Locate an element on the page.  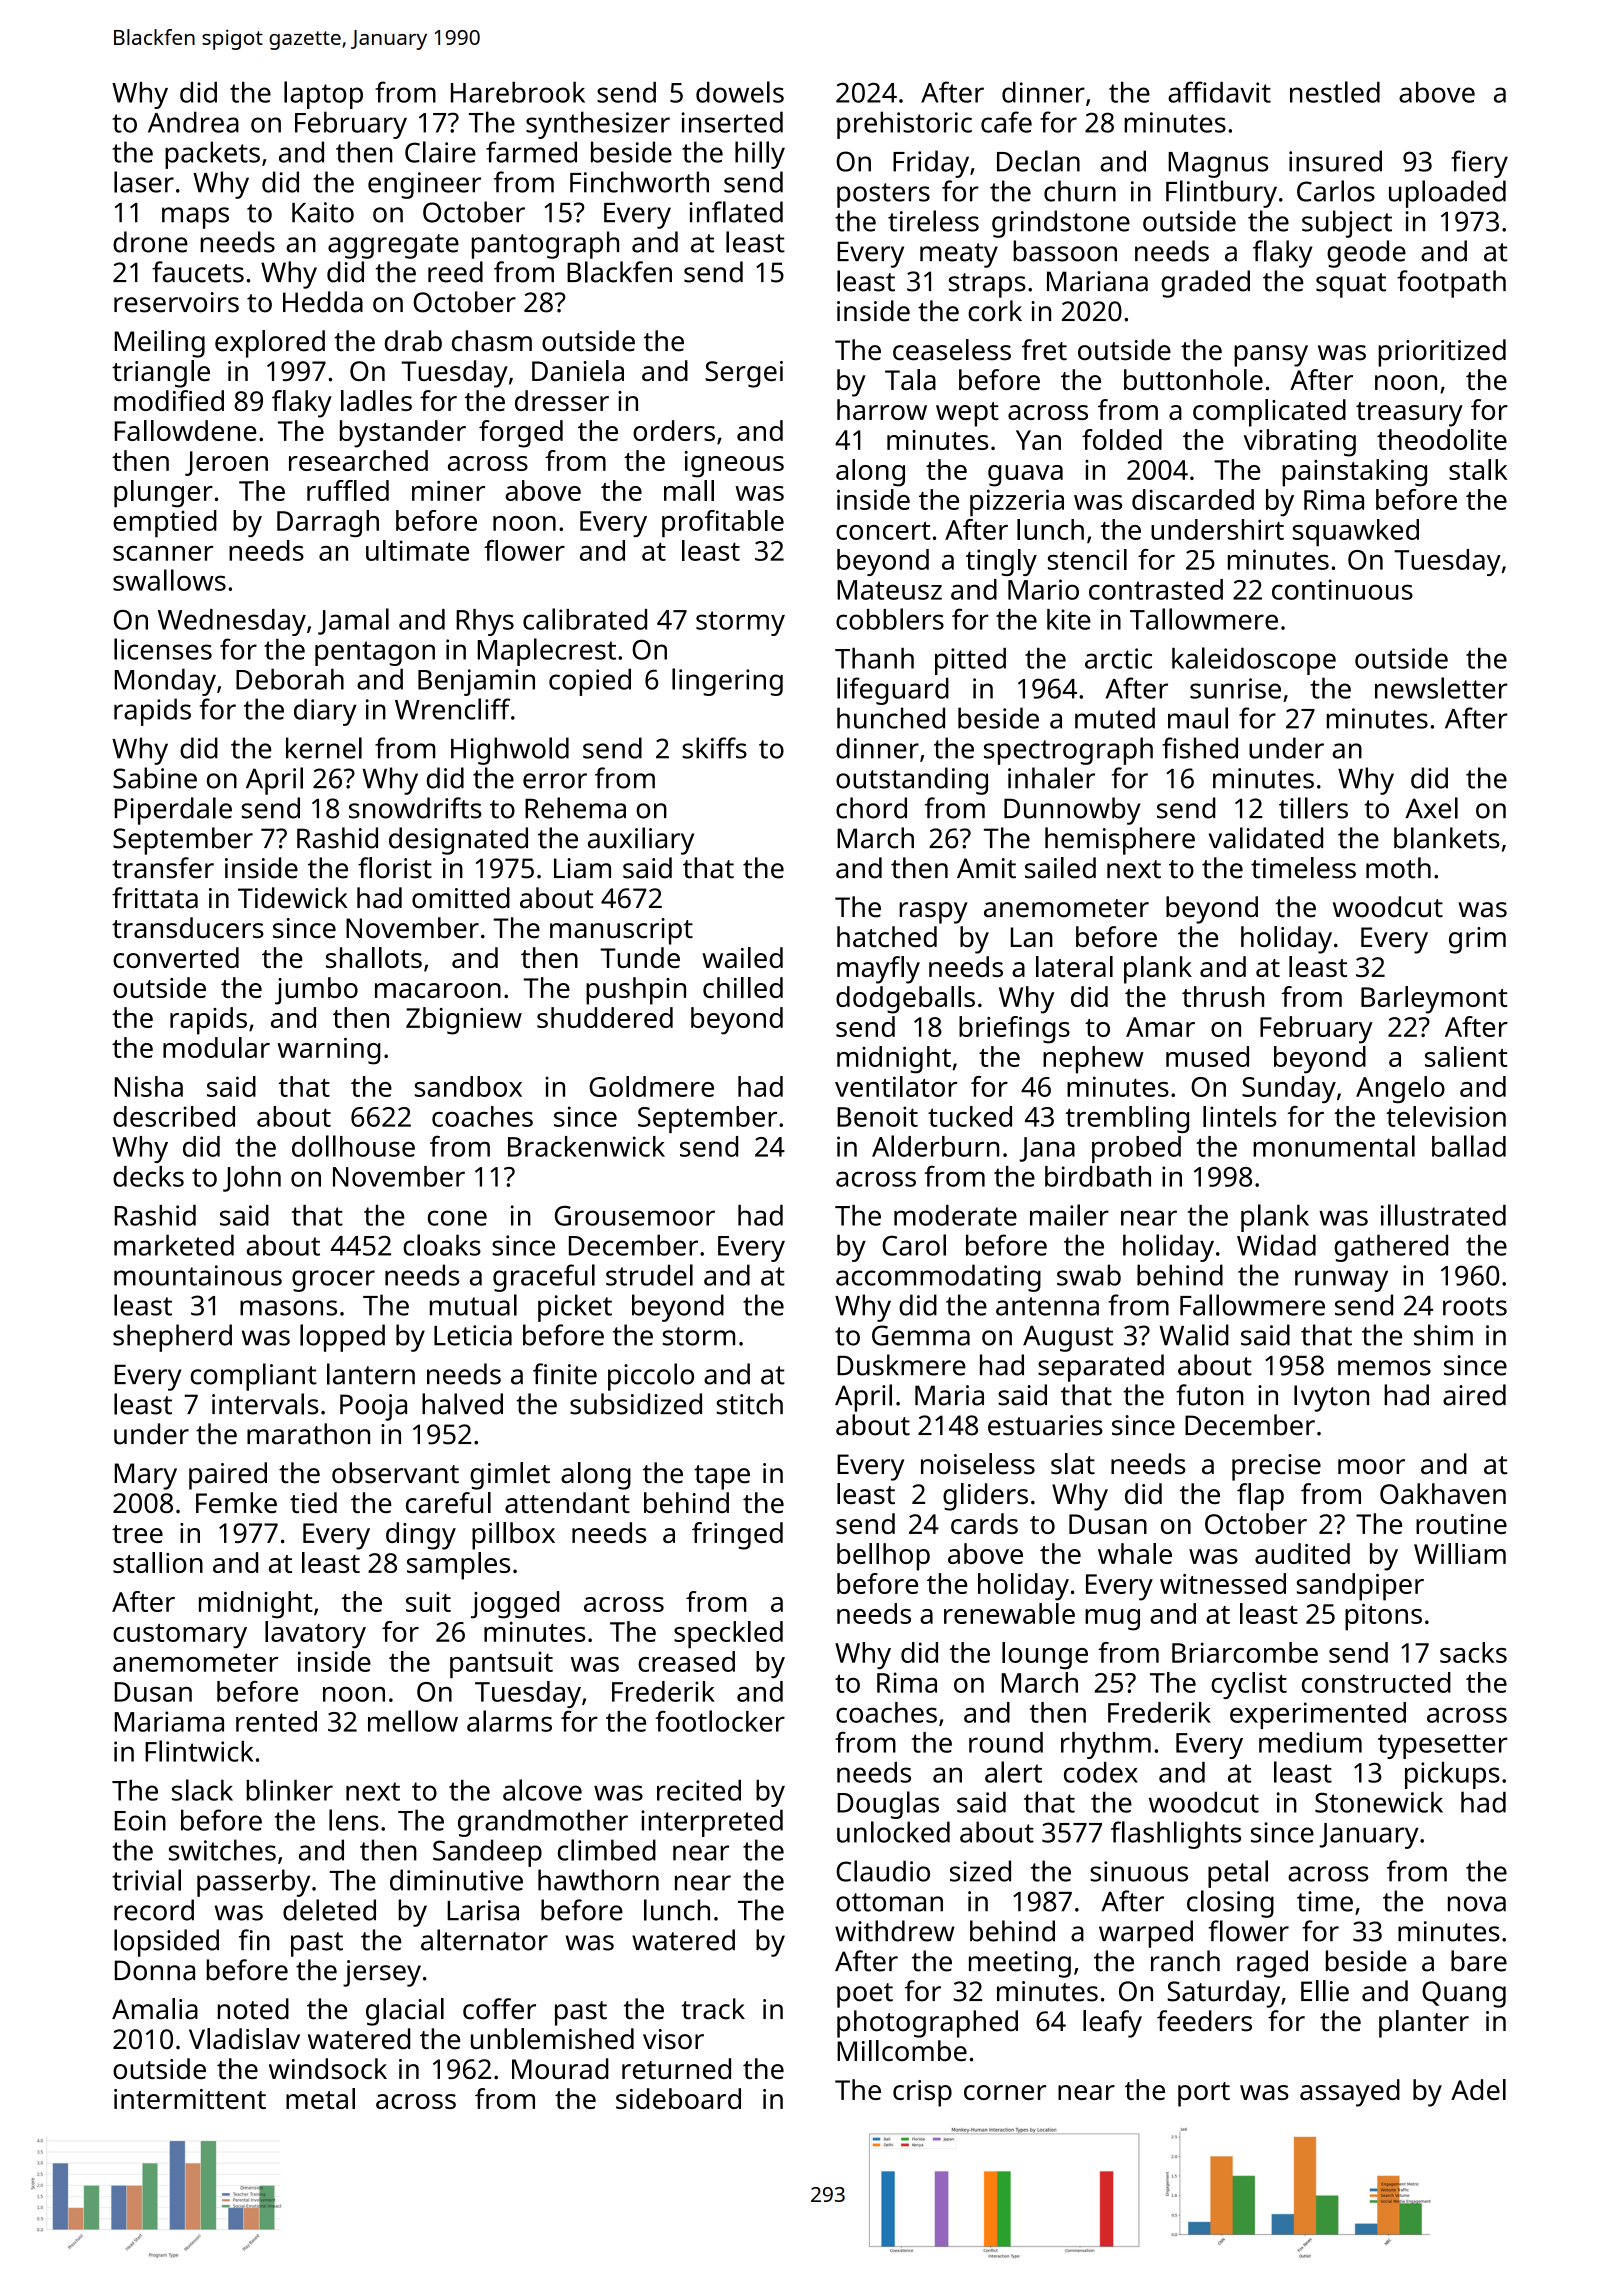
Piperdale is located at coordinates (173, 811).
